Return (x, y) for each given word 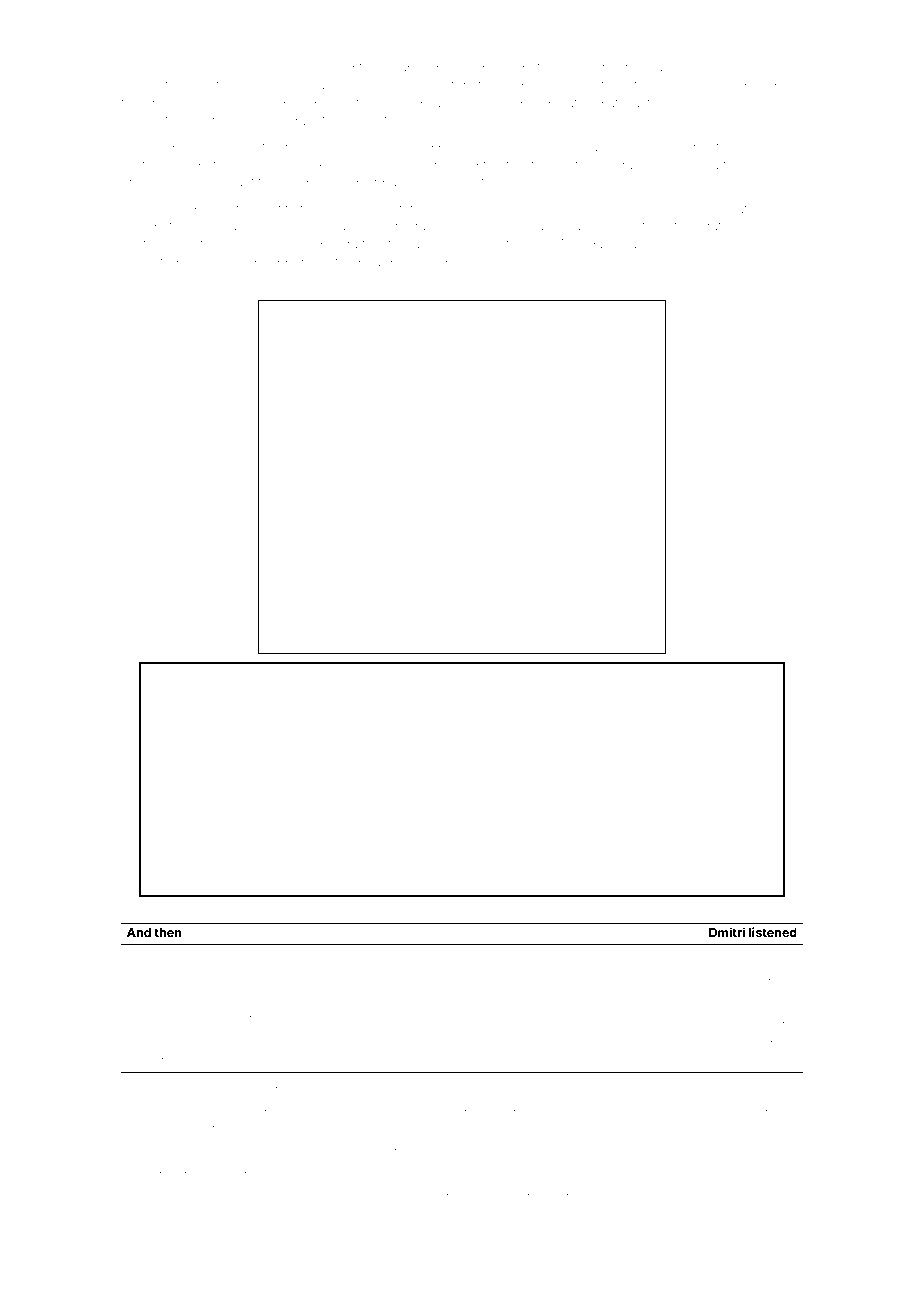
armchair (644, 67)
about (501, 1113)
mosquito (750, 1113)
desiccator (220, 209)
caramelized (186, 1018)
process (168, 104)
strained (193, 1090)
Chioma (718, 244)
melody (392, 166)
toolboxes (350, 120)
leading (768, 166)
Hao (377, 909)
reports (599, 909)
